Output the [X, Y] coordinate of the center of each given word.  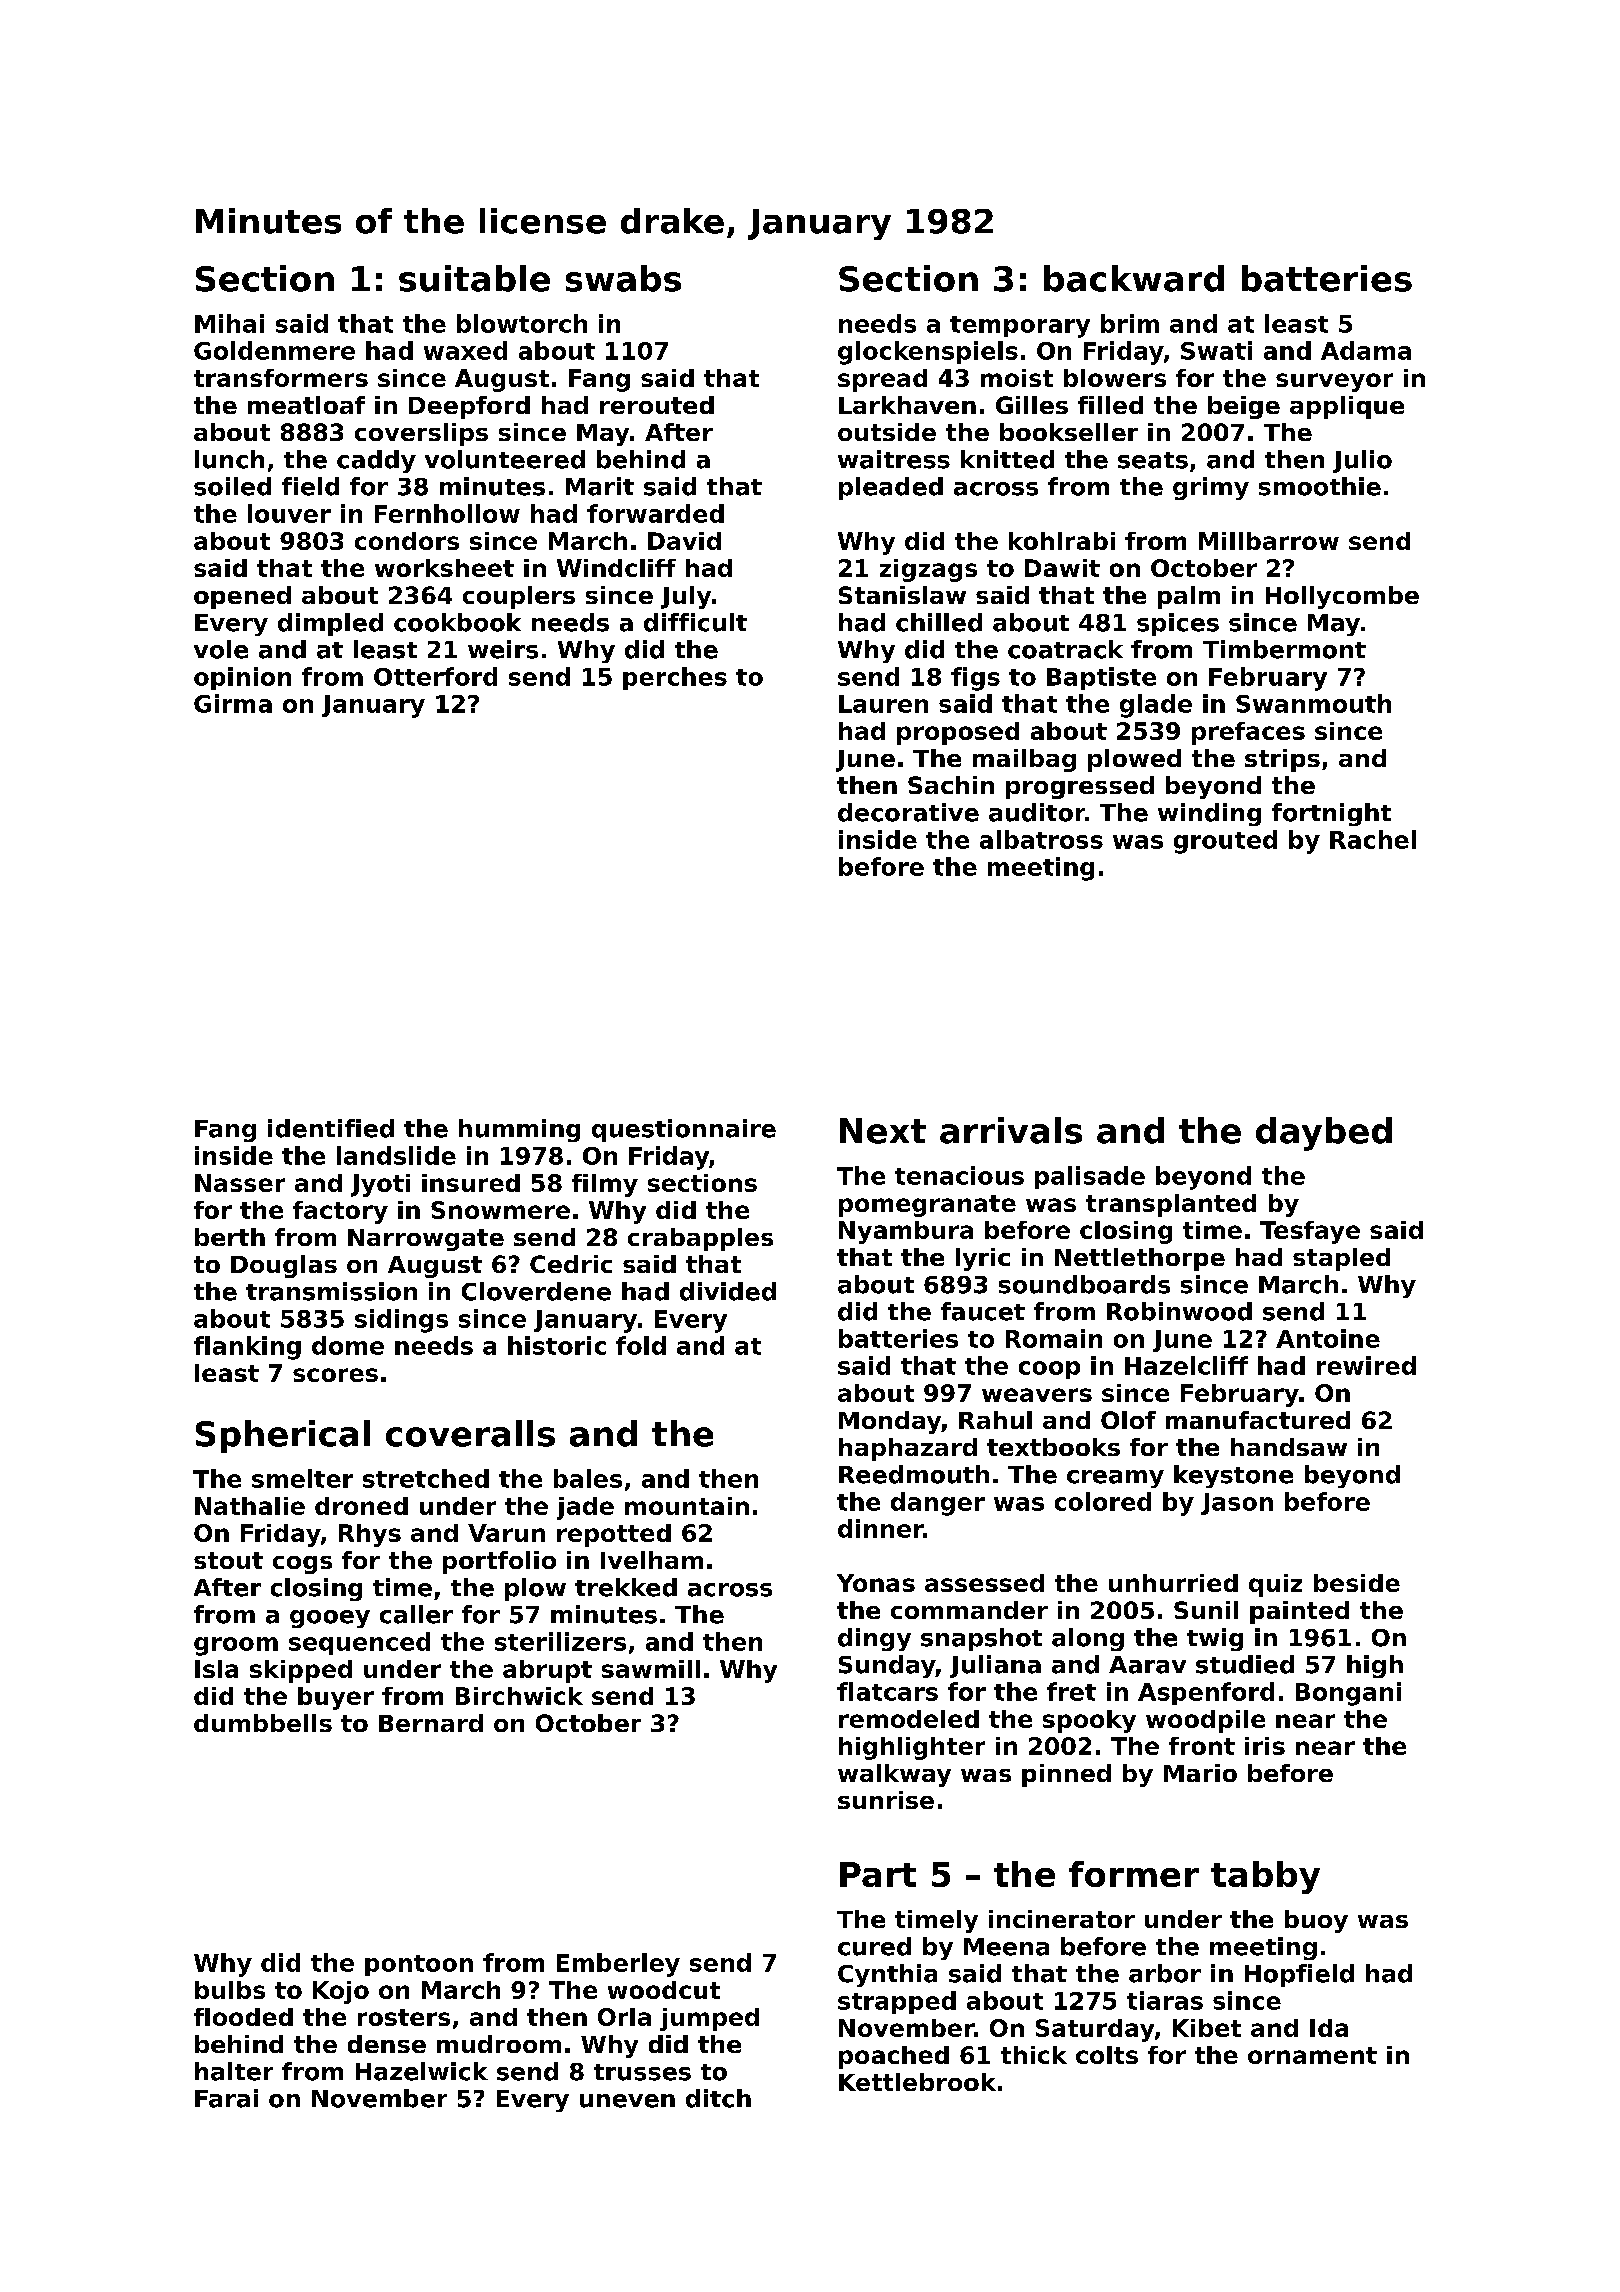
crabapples [700, 1239]
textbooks [1053, 1447]
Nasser [240, 1183]
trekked [626, 1587]
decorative [908, 812]
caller [416, 1614]
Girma [233, 703]
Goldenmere [274, 350]
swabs [623, 278]
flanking [247, 1348]
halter [234, 2071]
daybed [1324, 1134]
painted [1299, 1612]
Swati [1216, 350]
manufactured [1258, 1420]
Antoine [1328, 1338]
